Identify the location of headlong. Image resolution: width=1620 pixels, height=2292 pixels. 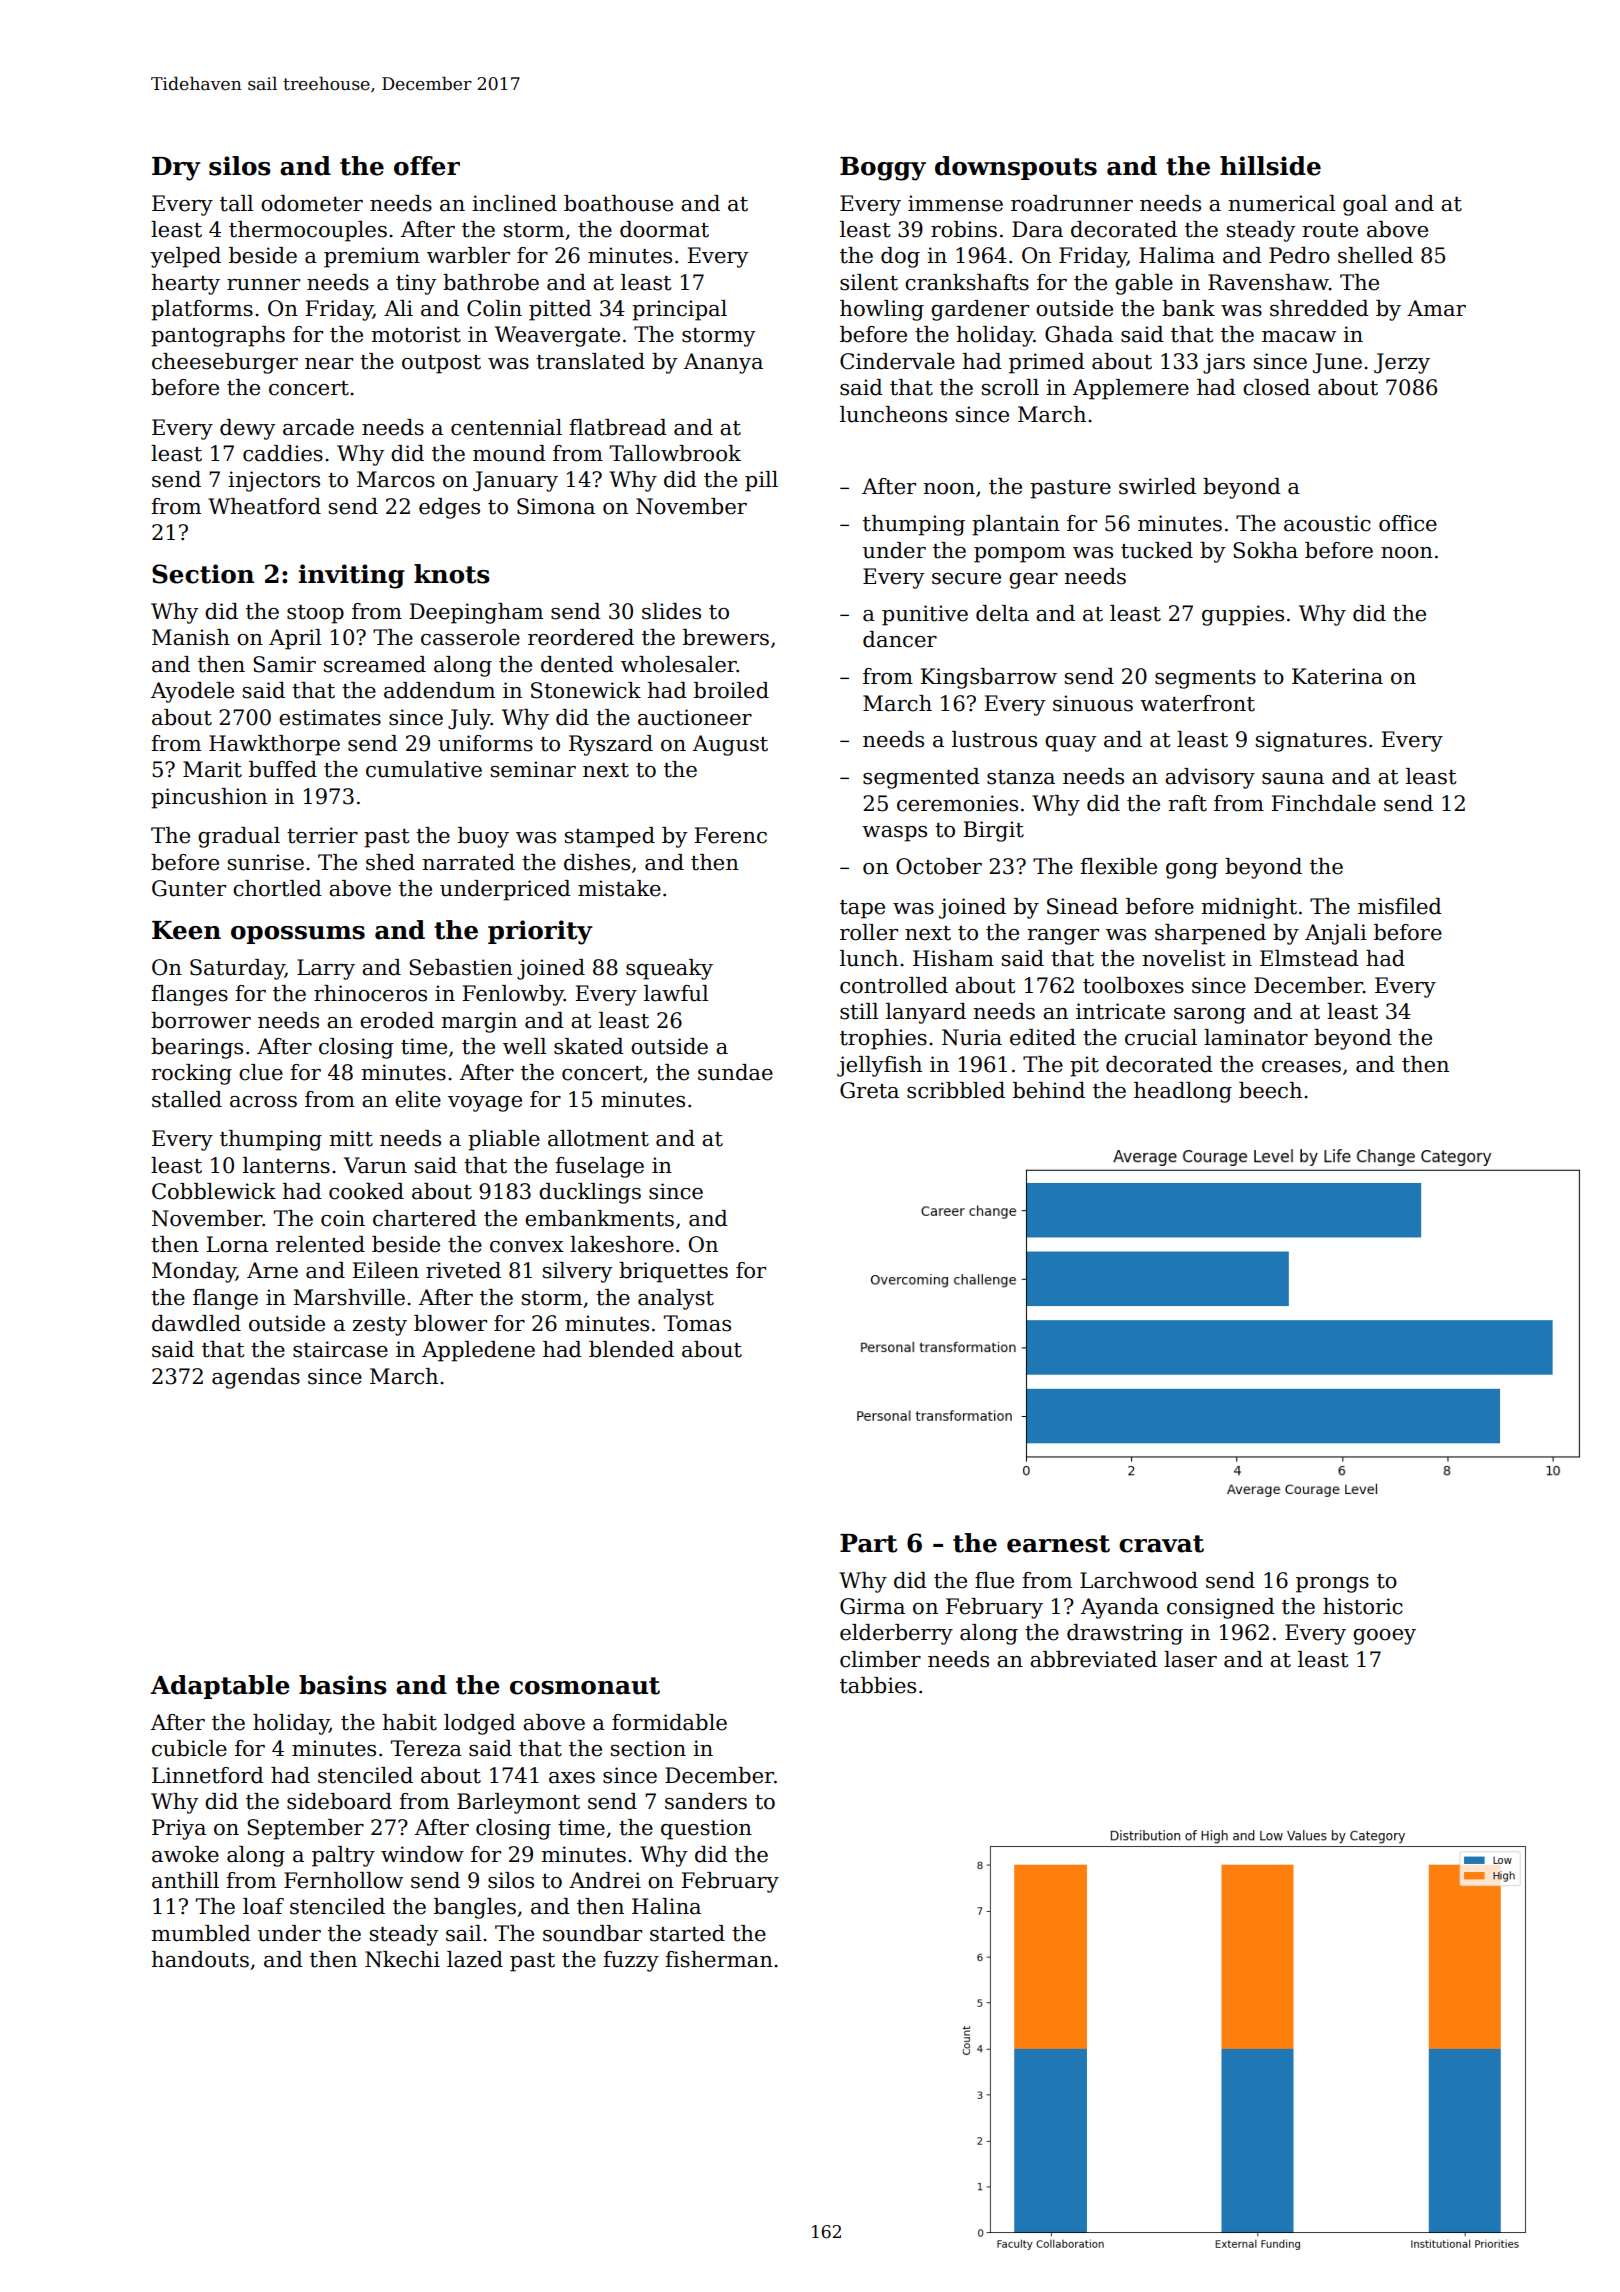
(1183, 1092).
